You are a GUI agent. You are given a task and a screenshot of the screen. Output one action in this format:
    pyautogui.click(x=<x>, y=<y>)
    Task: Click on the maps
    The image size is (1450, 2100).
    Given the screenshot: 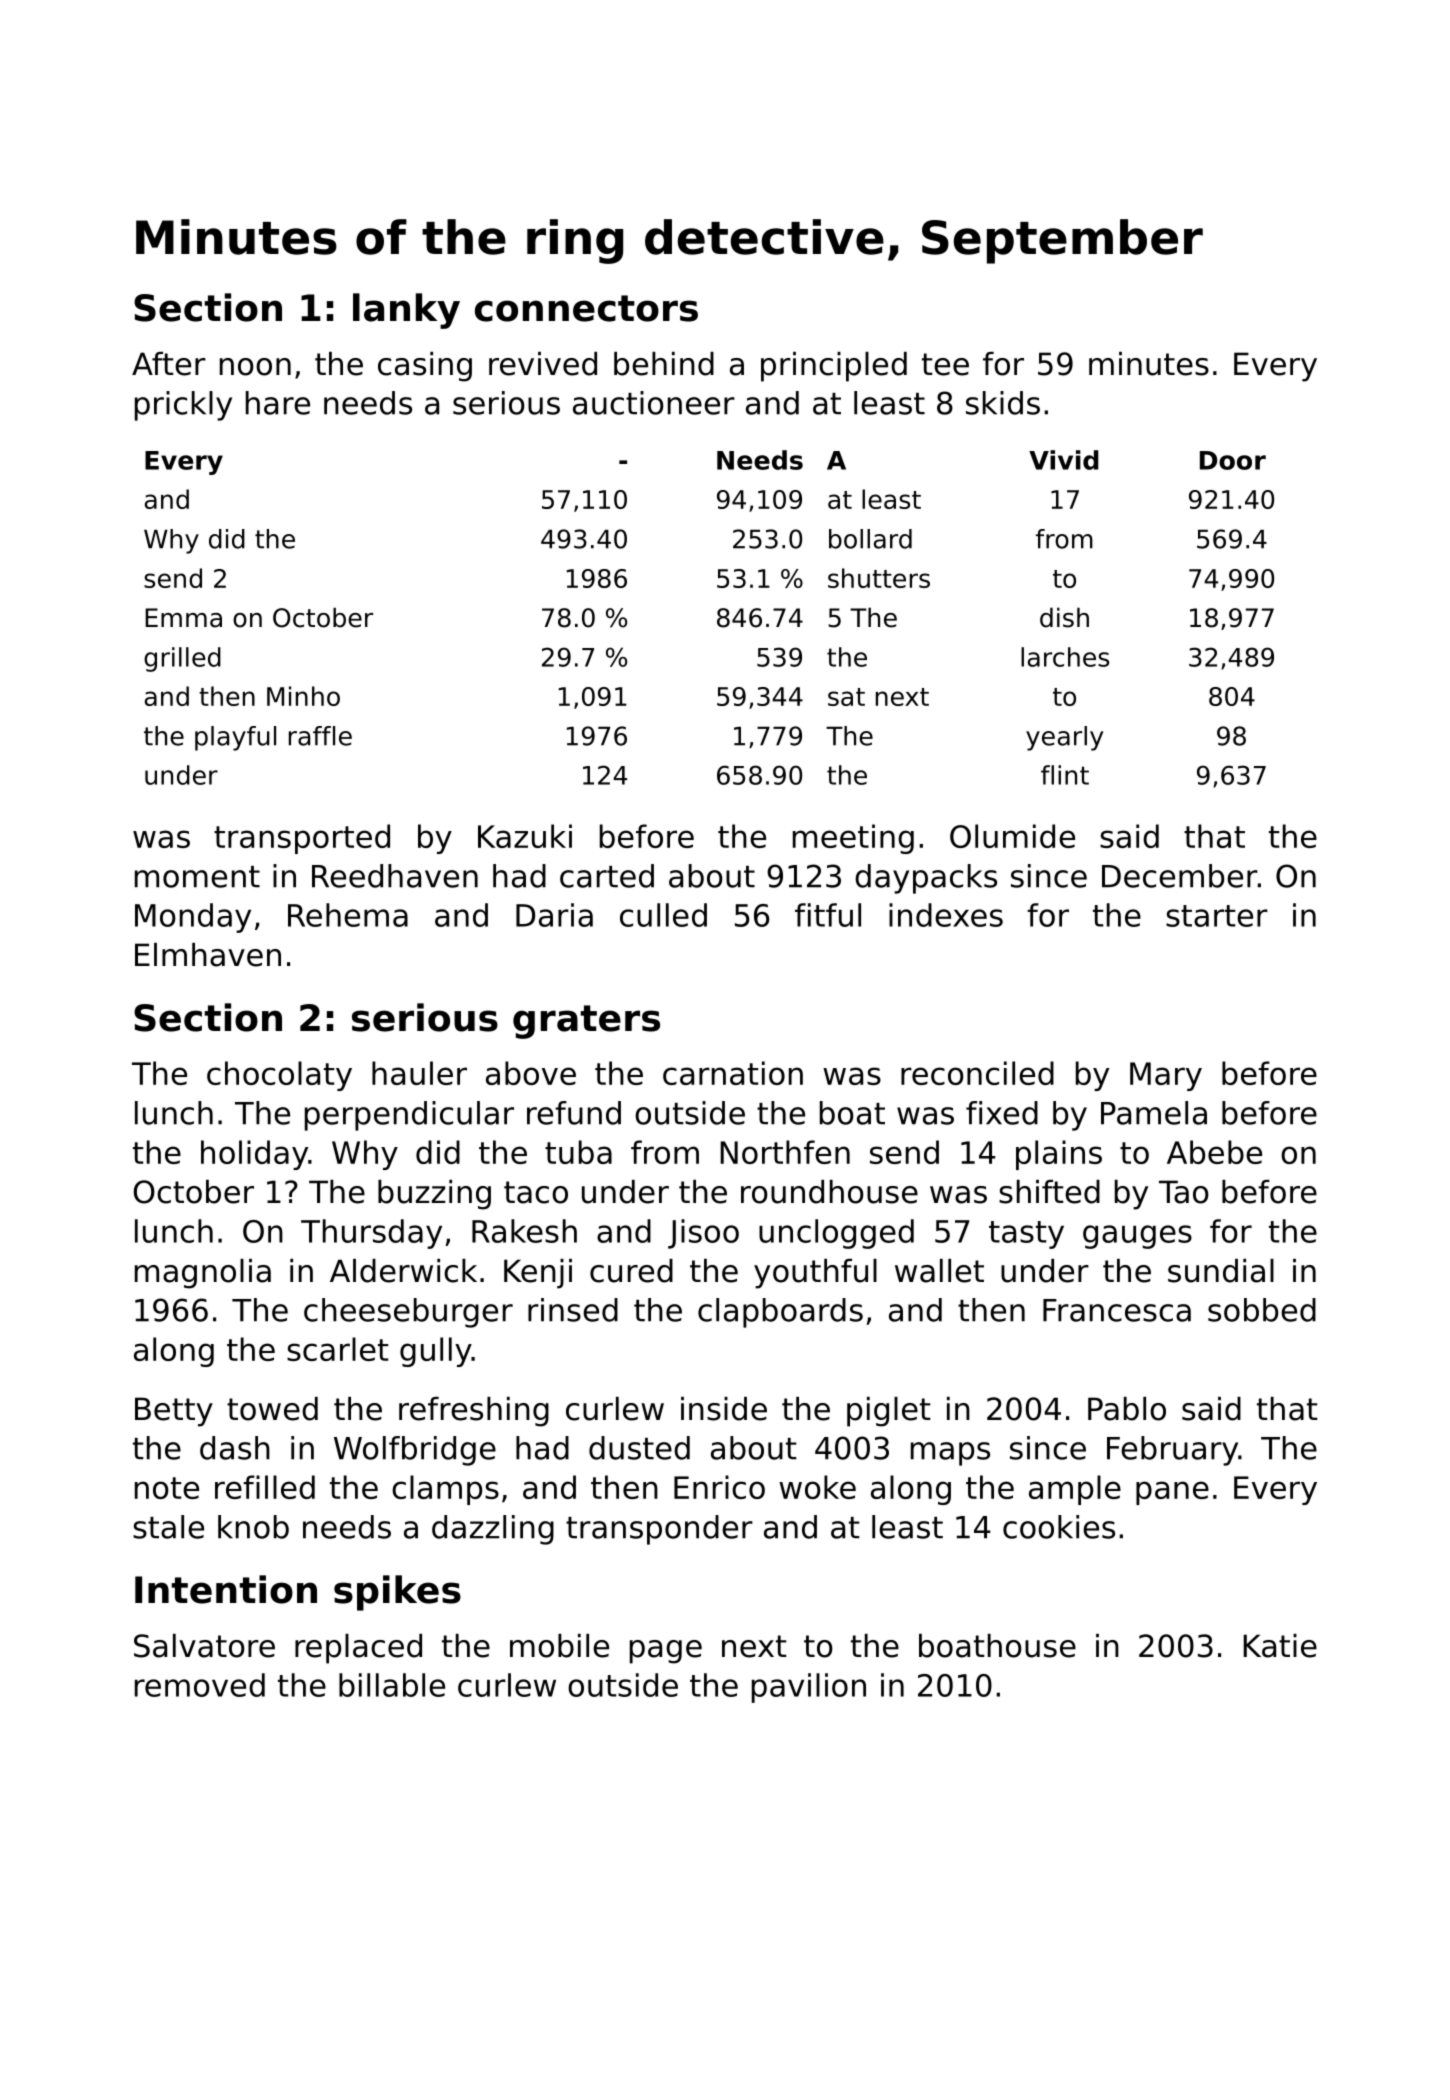 What is the action you would take?
    pyautogui.click(x=950, y=1454)
